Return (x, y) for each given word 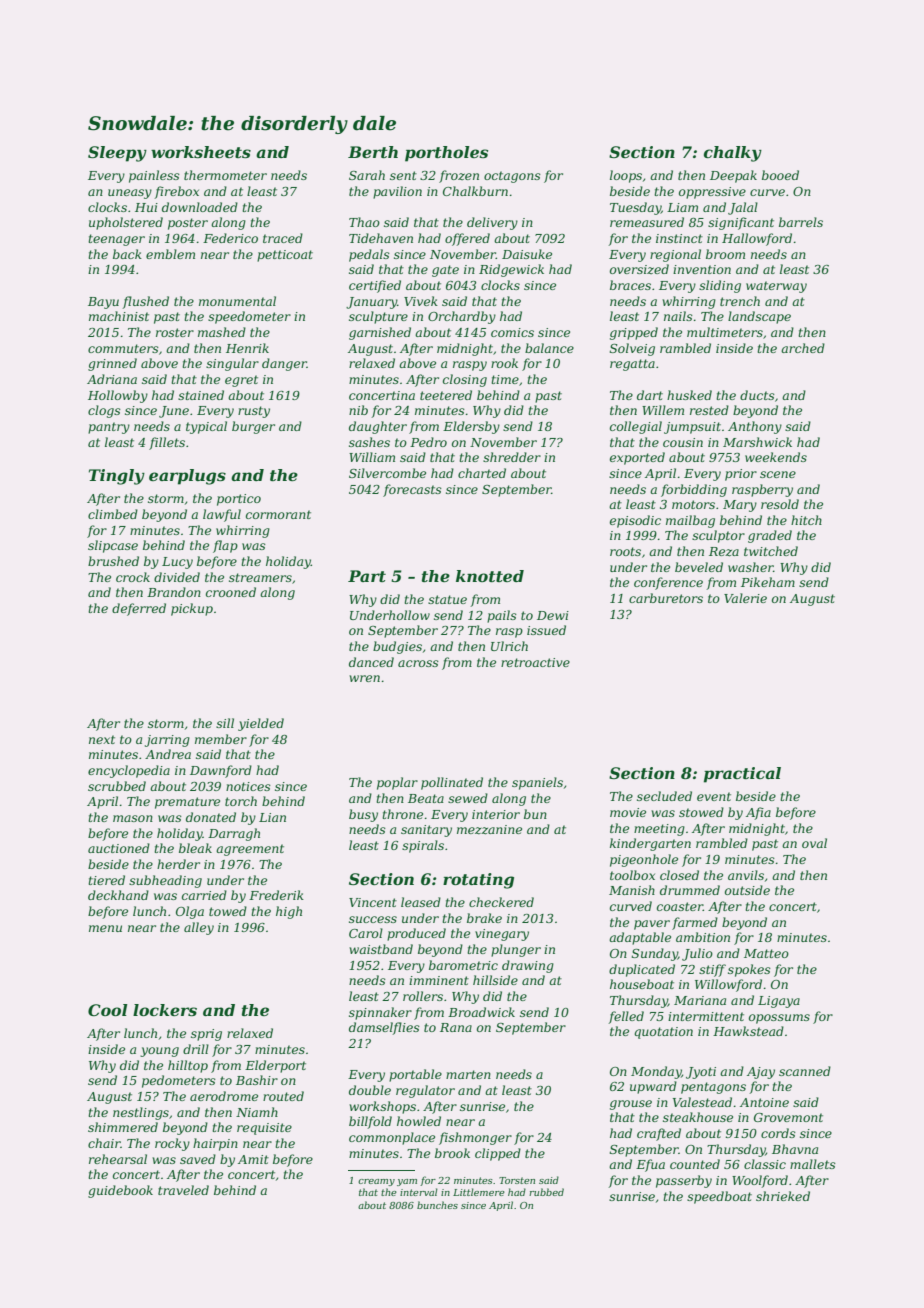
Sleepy (117, 154)
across (418, 663)
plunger (516, 950)
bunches (437, 1205)
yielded (261, 724)
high (289, 912)
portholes (446, 154)
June (174, 412)
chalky (733, 154)
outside (747, 890)
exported (637, 458)
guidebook (120, 1191)
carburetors (666, 598)
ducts (757, 395)
